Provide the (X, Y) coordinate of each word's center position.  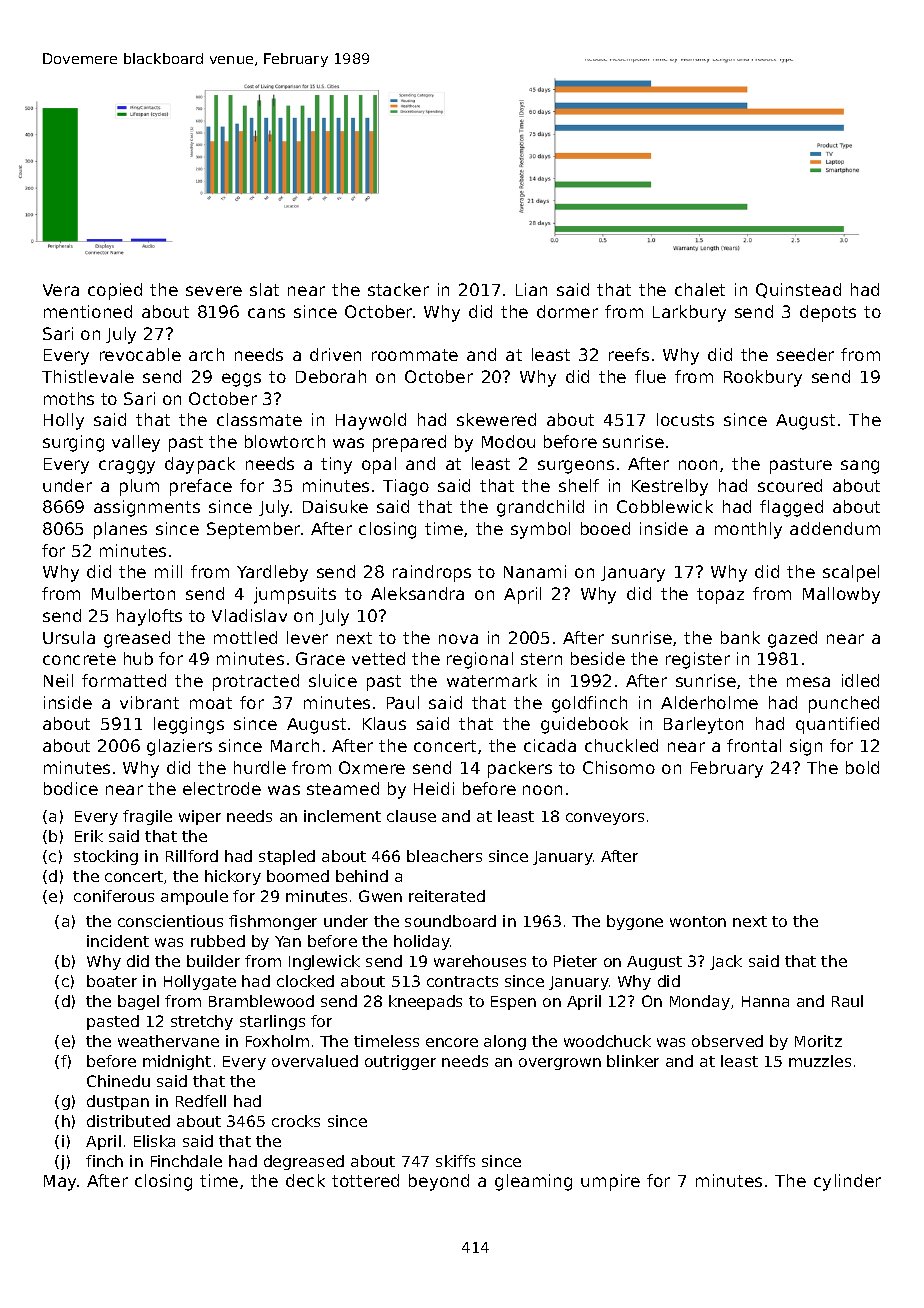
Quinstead (798, 290)
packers (520, 769)
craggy (127, 467)
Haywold (371, 421)
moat (211, 703)
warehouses (480, 961)
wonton (698, 921)
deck (305, 1180)
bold (862, 767)
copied (115, 291)
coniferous (114, 896)
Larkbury (689, 313)
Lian (531, 289)
